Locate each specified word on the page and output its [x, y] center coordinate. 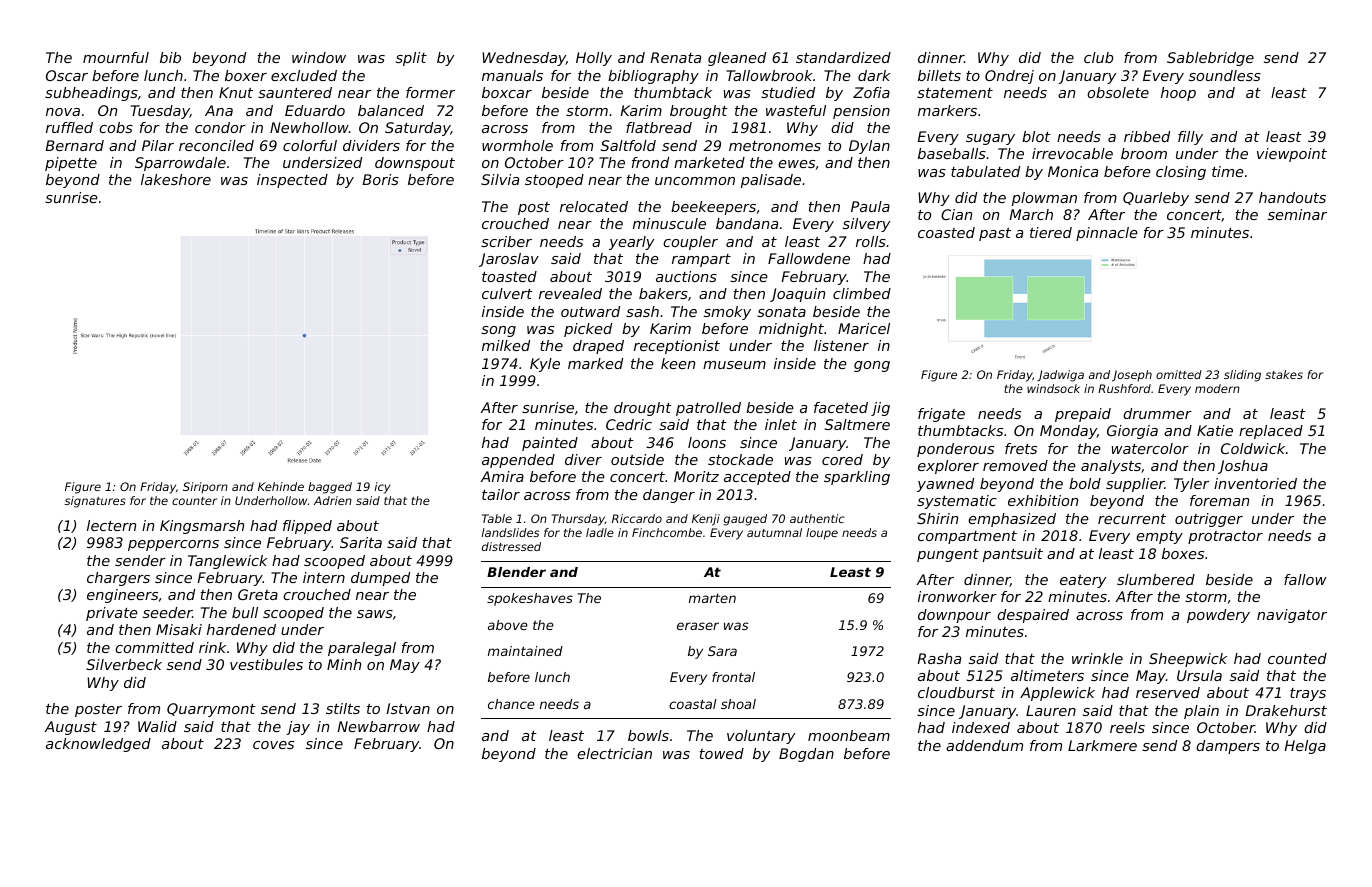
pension [861, 112]
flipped [307, 527]
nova [63, 112]
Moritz [696, 476]
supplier [1135, 485]
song [498, 331]
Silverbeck [124, 664]
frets [1021, 448]
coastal [693, 704]
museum [734, 365]
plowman [1044, 199]
